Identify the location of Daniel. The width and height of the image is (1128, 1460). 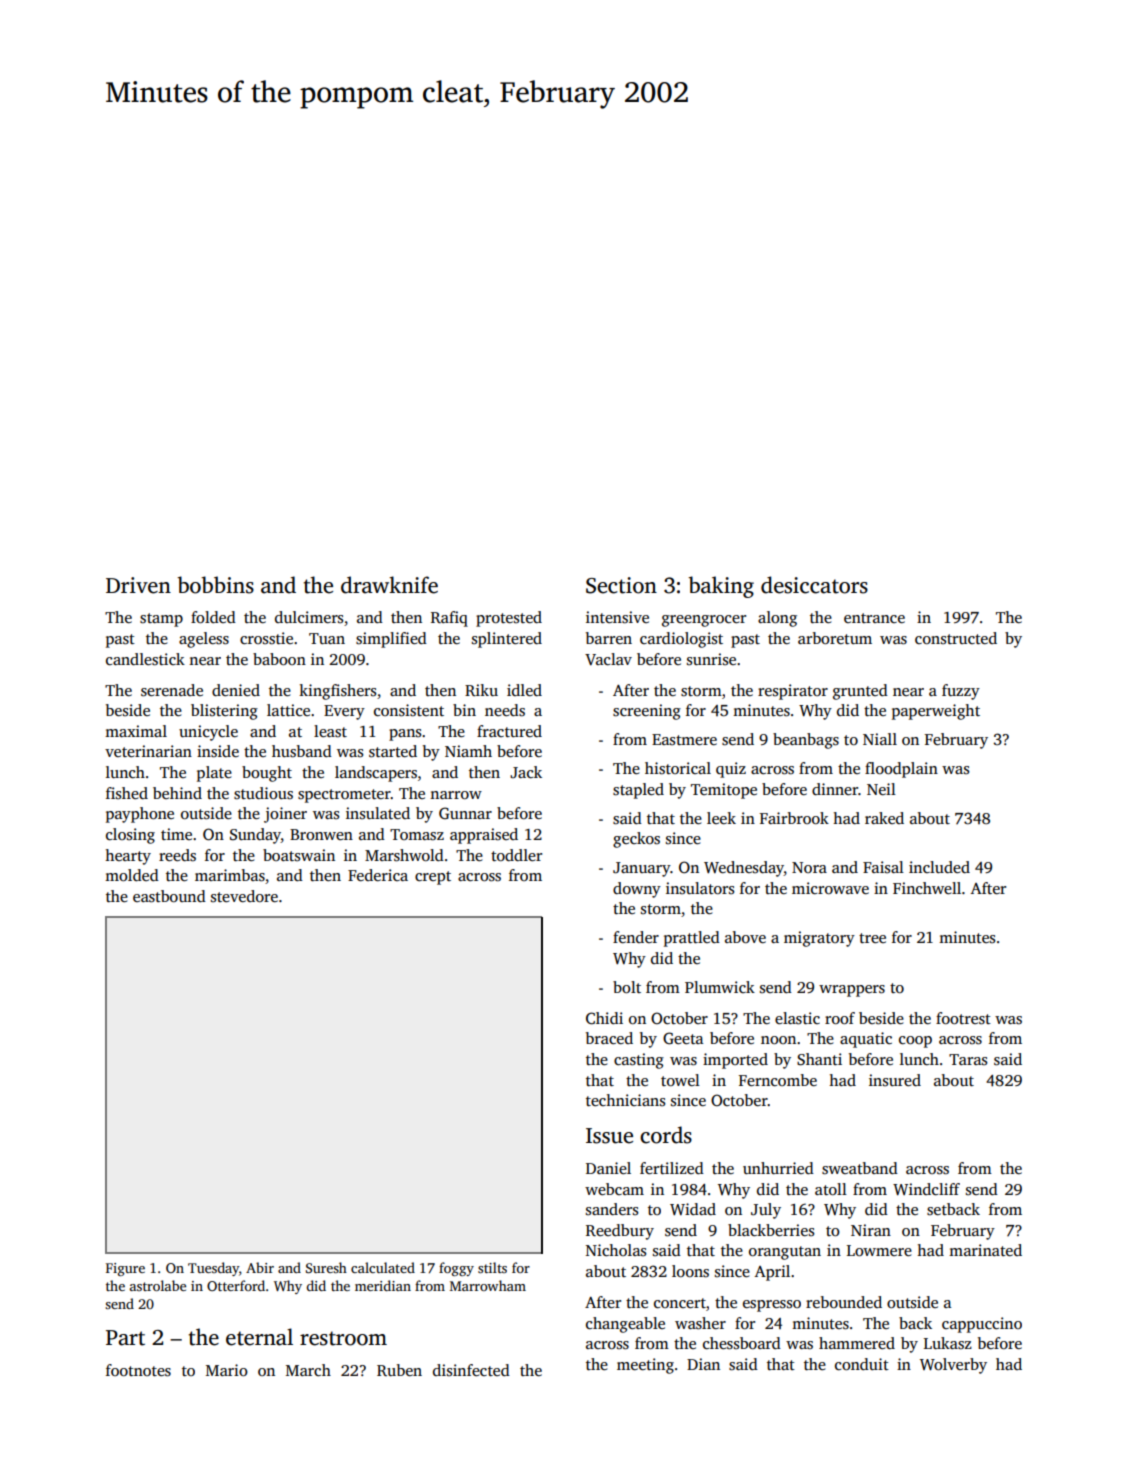
(608, 1168).
